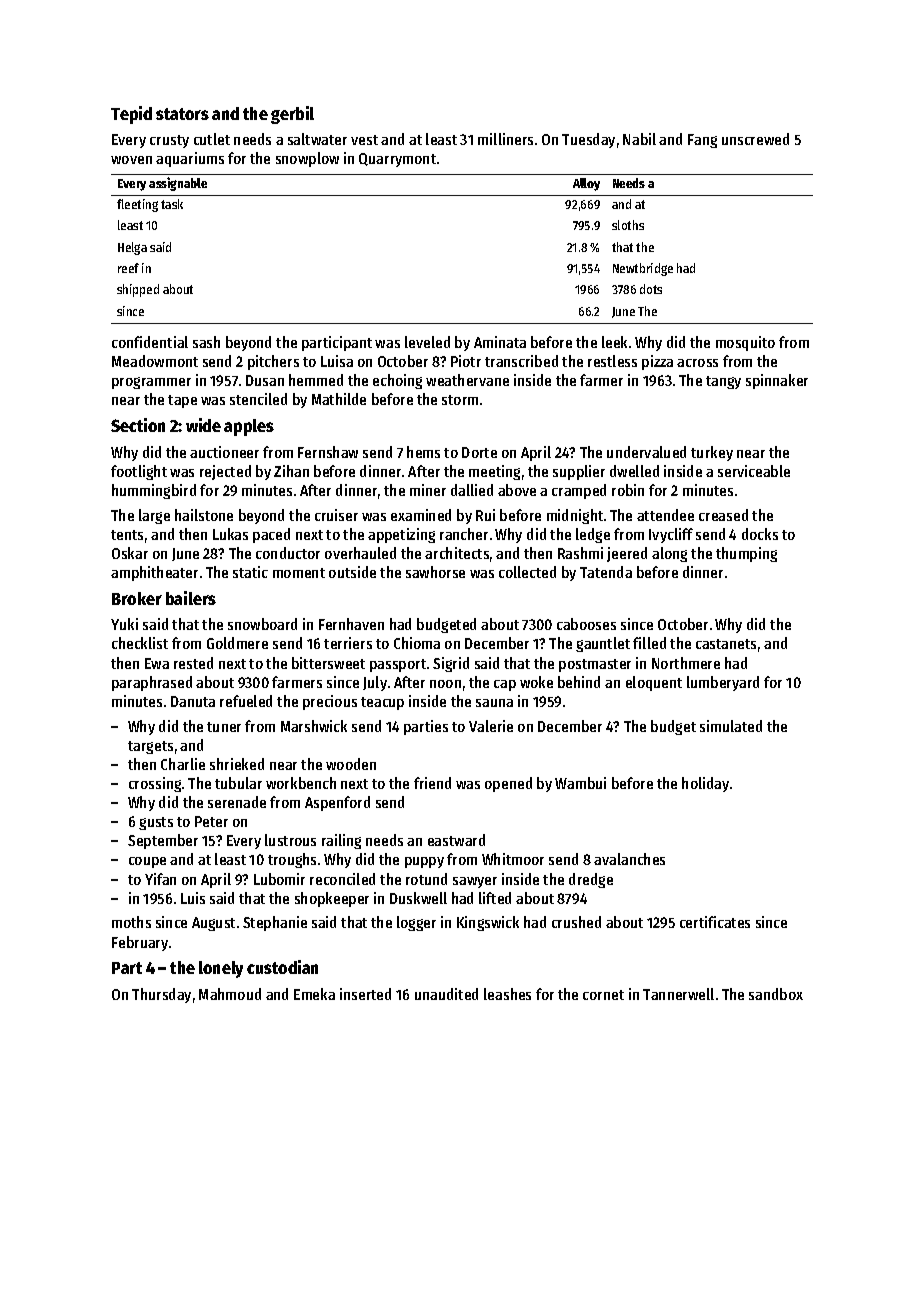 The width and height of the image is (924, 1308). What do you see at coordinates (686, 663) in the image?
I see `Northmere` at bounding box center [686, 663].
